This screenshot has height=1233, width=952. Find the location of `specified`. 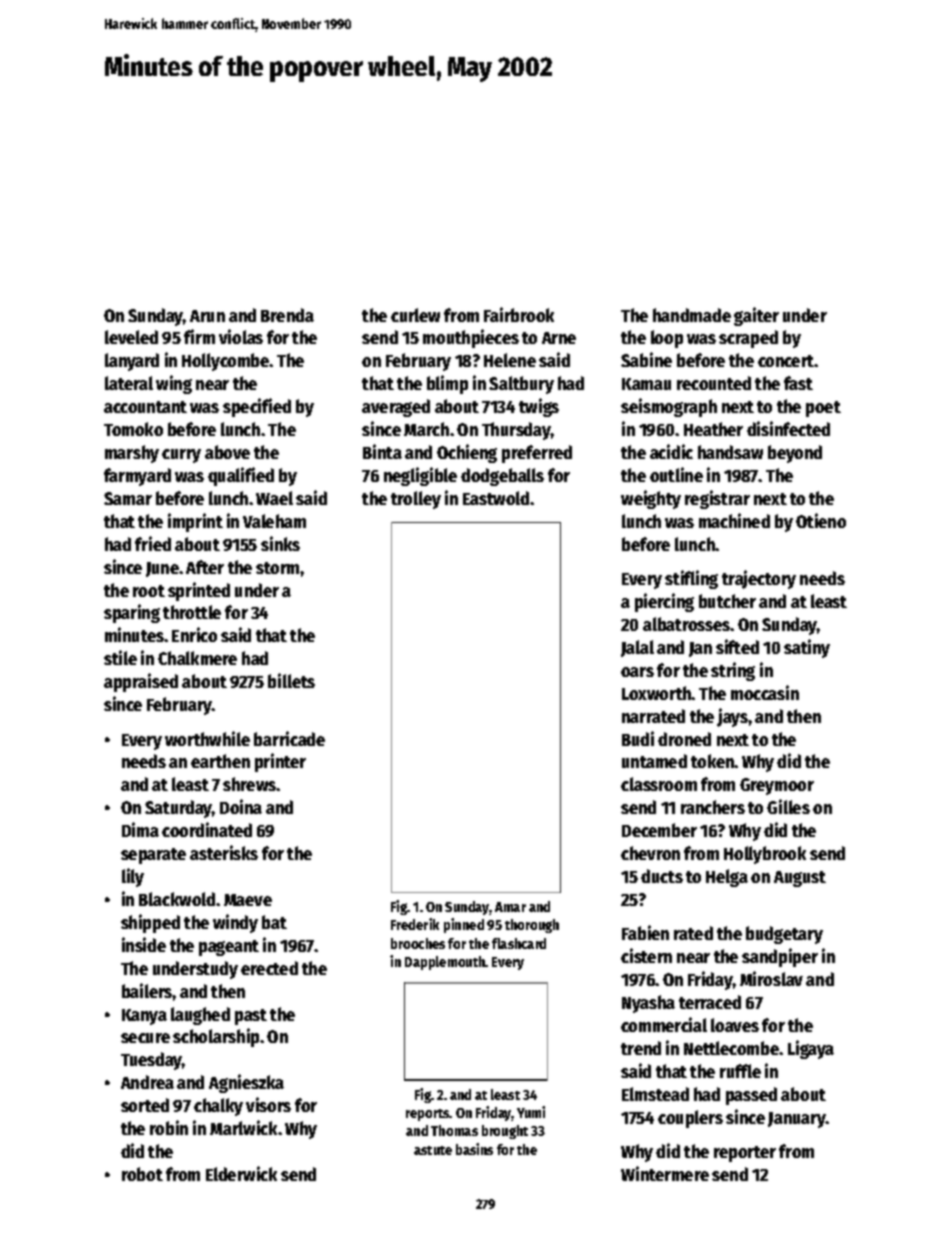

specified is located at coordinates (257, 407).
